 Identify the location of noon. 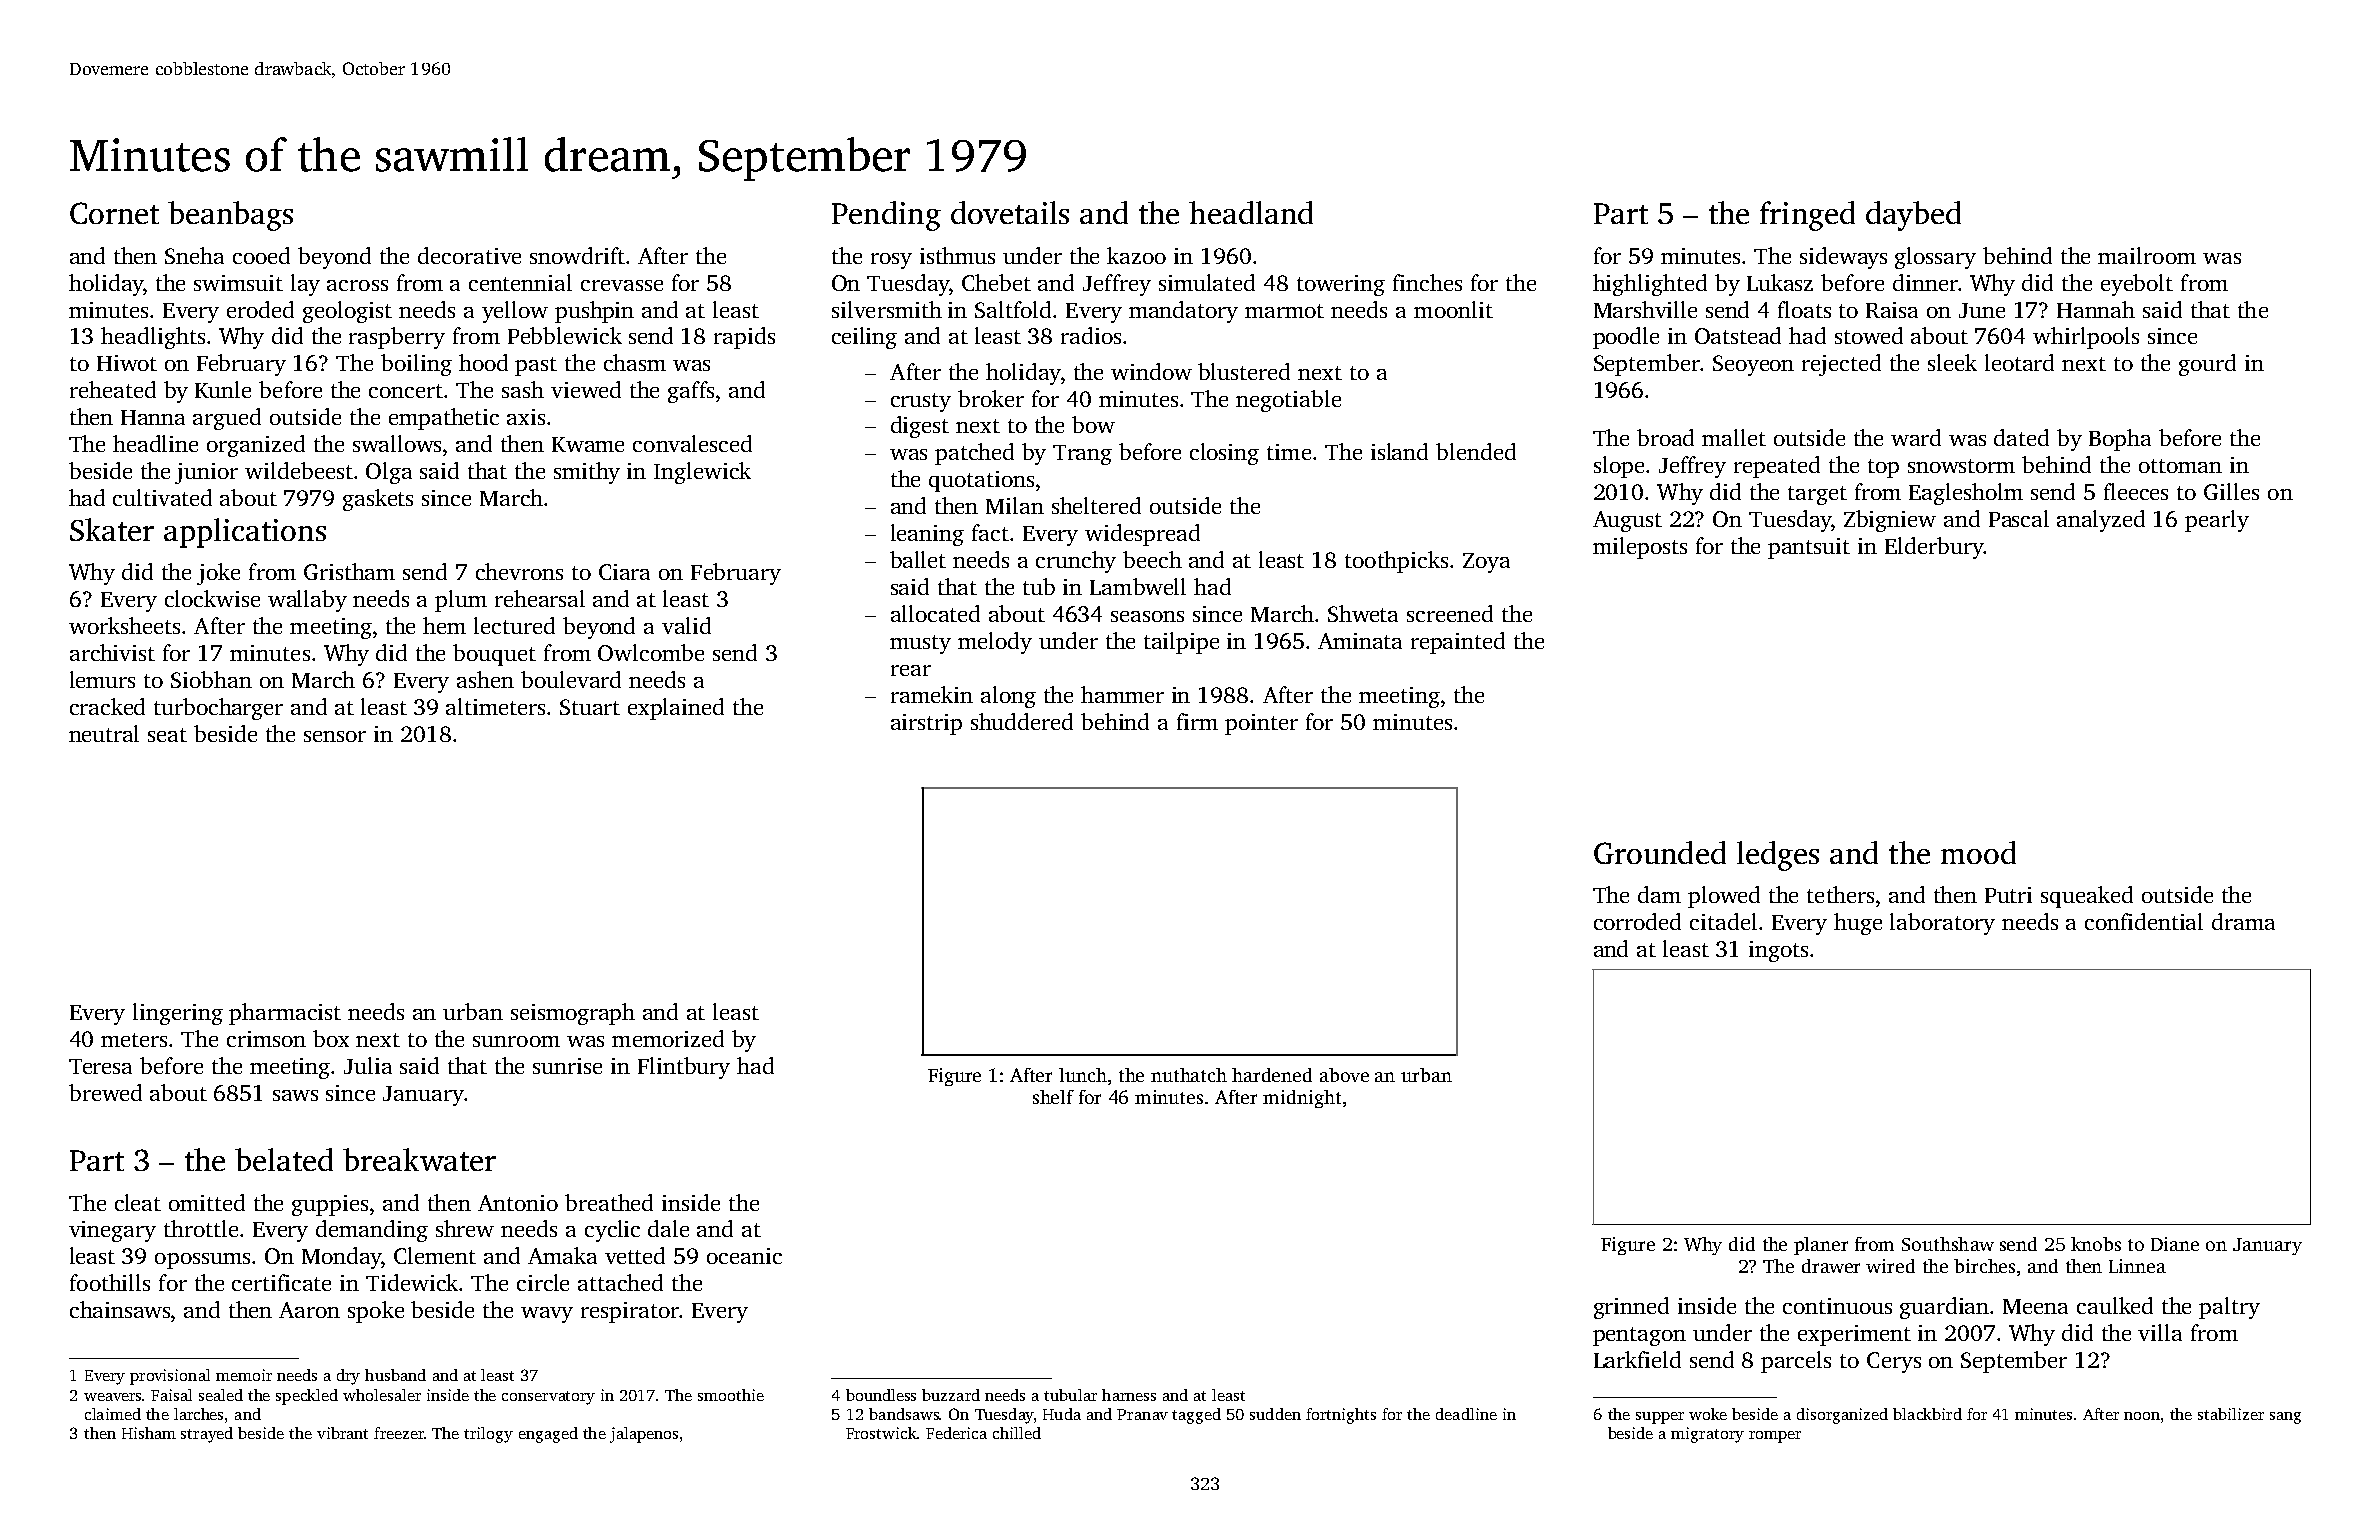
(2142, 1416).
